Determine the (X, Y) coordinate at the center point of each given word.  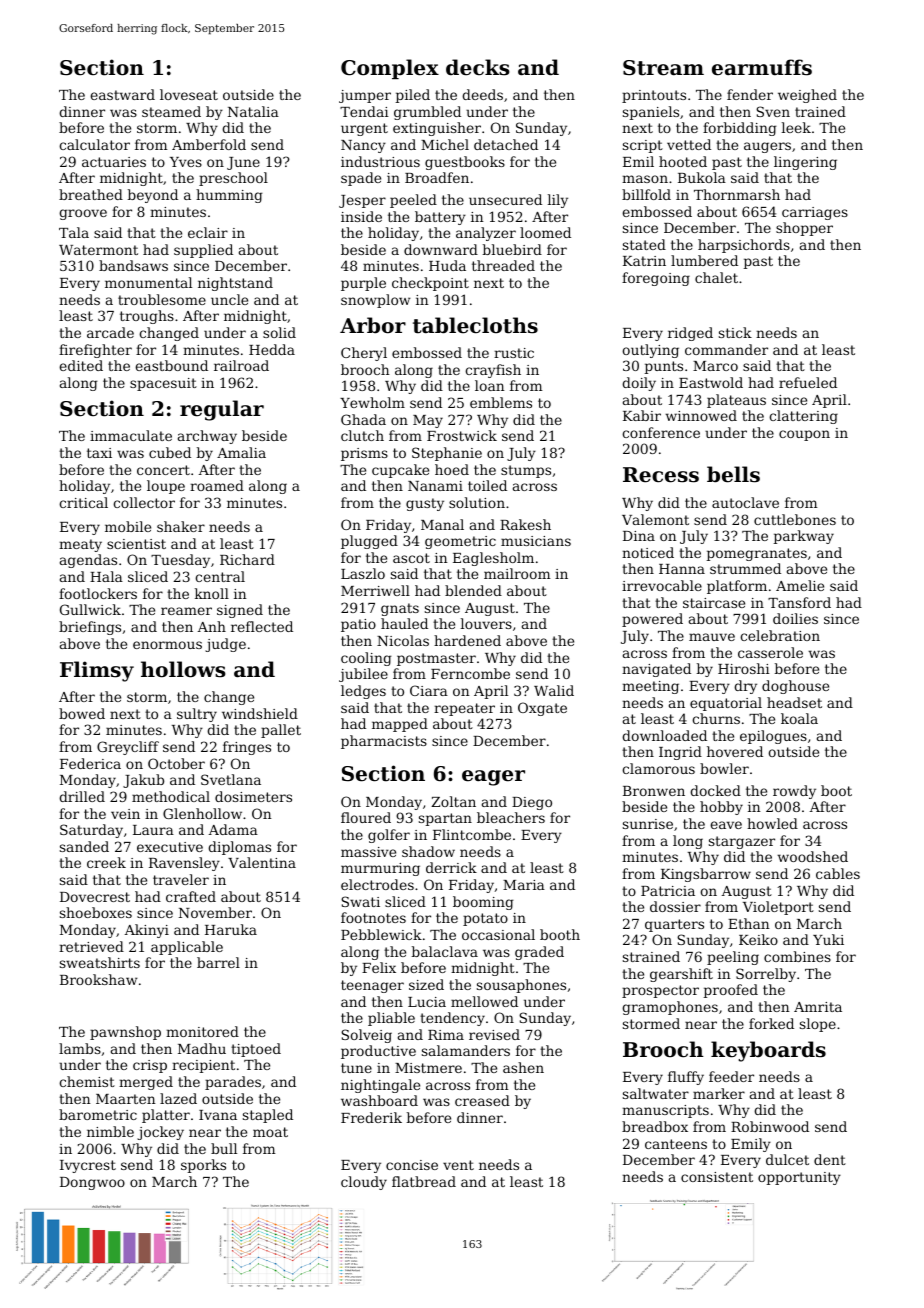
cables (838, 873)
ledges (363, 692)
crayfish (493, 371)
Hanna (682, 569)
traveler (181, 879)
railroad (241, 365)
